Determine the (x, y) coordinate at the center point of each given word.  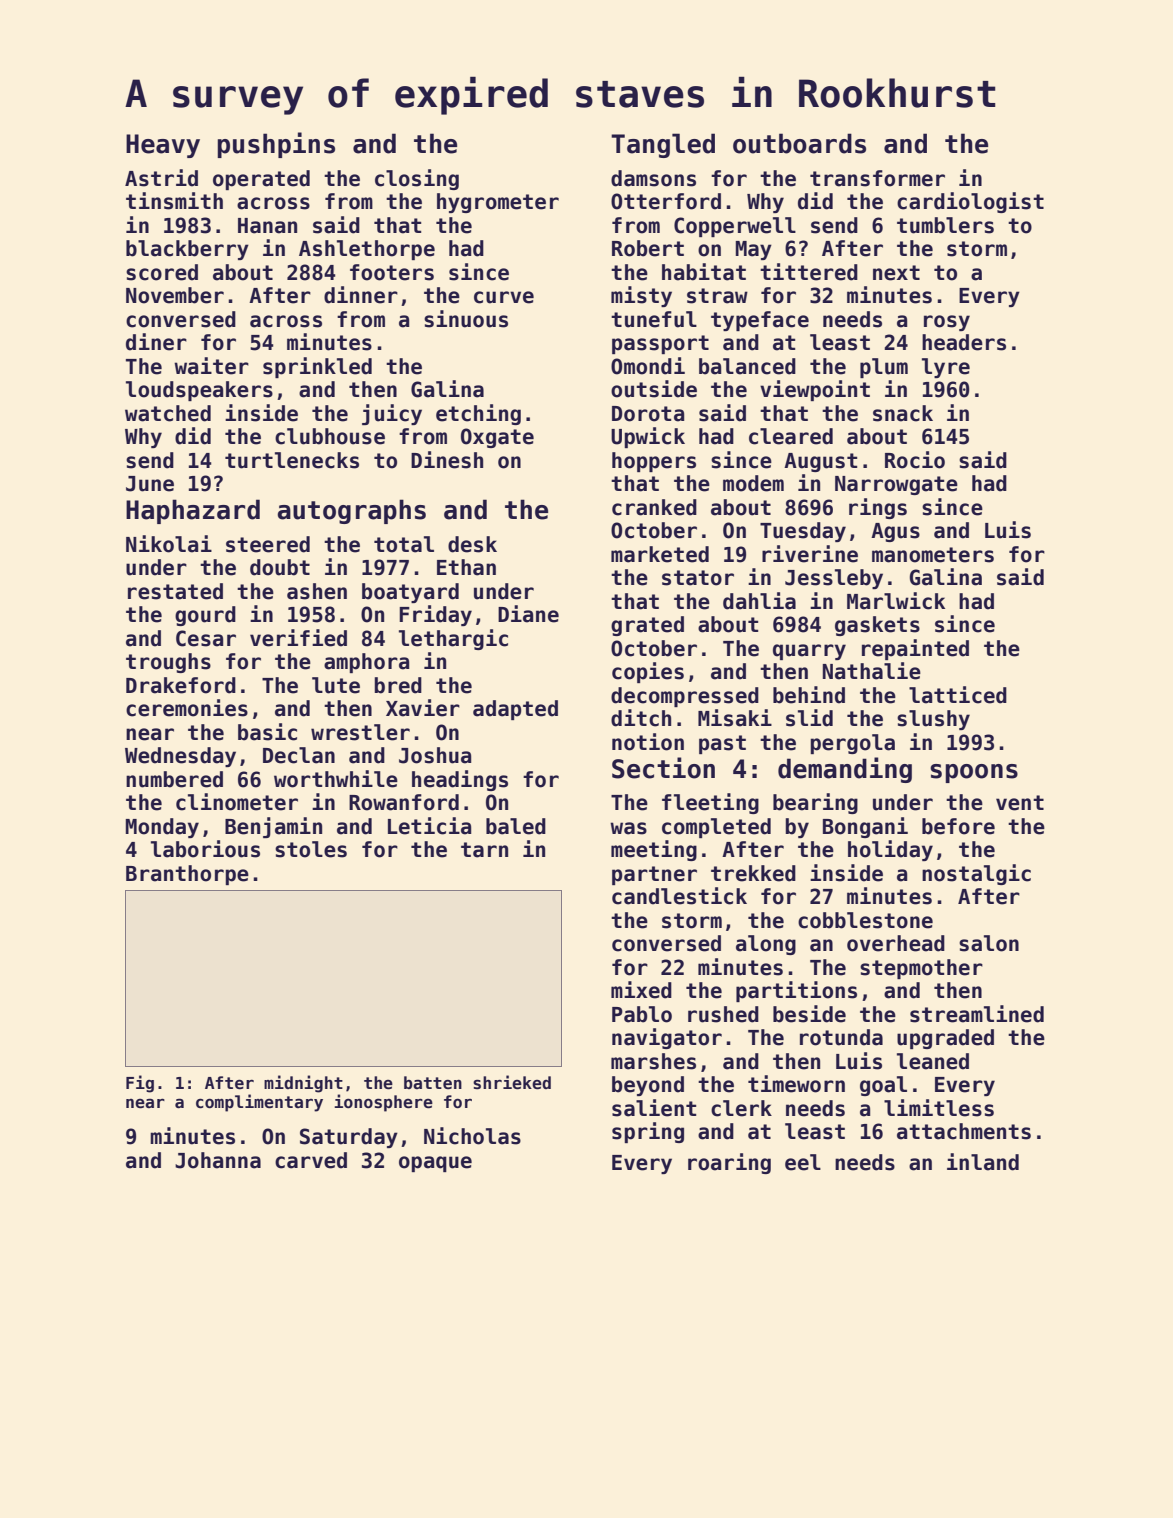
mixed (641, 990)
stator (698, 578)
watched (168, 413)
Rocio (915, 460)
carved (311, 1160)
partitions (796, 991)
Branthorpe (187, 875)
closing (417, 179)
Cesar (206, 638)
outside (654, 389)
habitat (704, 272)
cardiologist (970, 202)
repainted (915, 649)
